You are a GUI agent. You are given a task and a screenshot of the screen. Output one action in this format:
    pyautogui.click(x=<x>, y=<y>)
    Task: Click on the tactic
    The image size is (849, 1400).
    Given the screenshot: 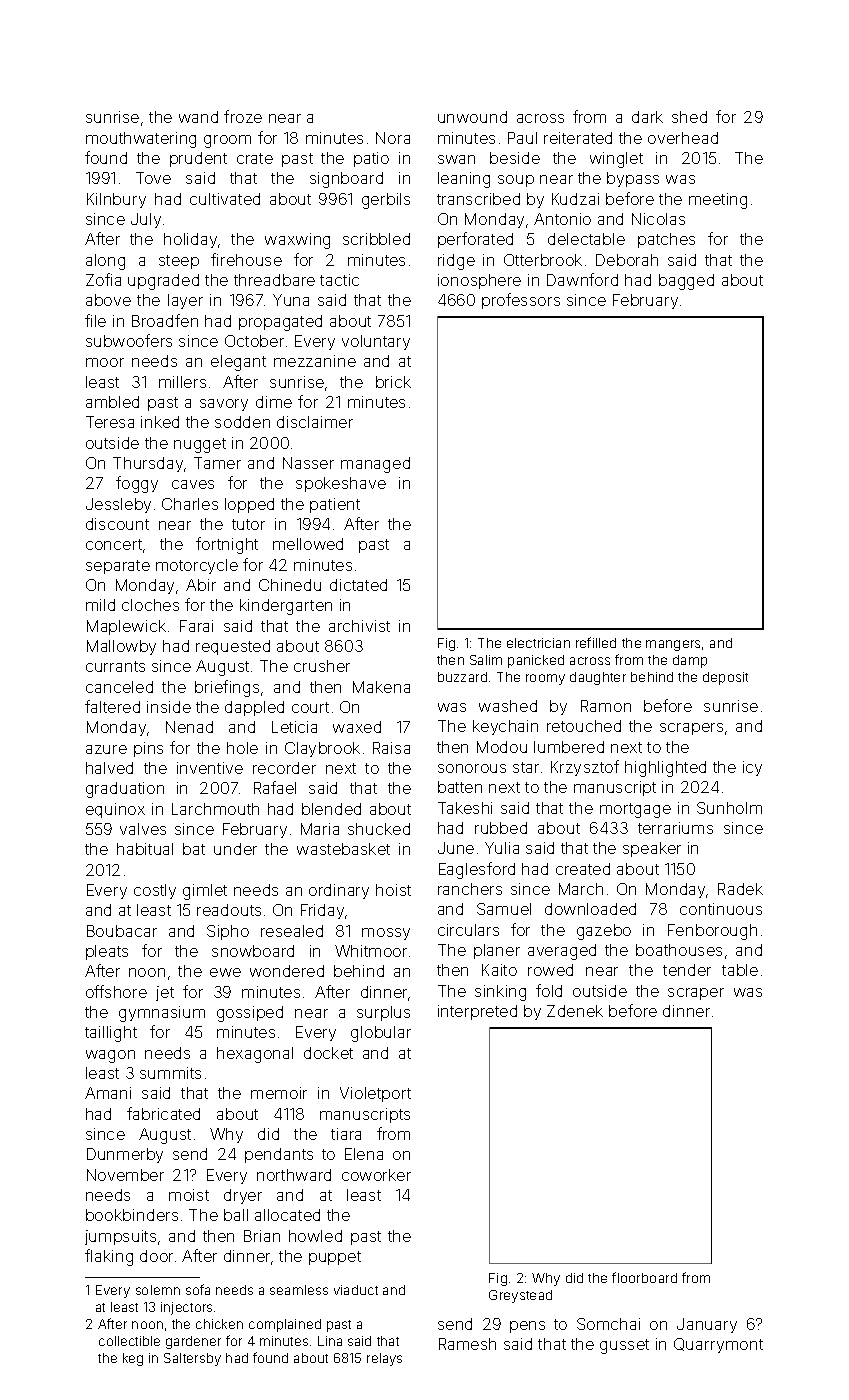 What is the action you would take?
    pyautogui.click(x=339, y=280)
